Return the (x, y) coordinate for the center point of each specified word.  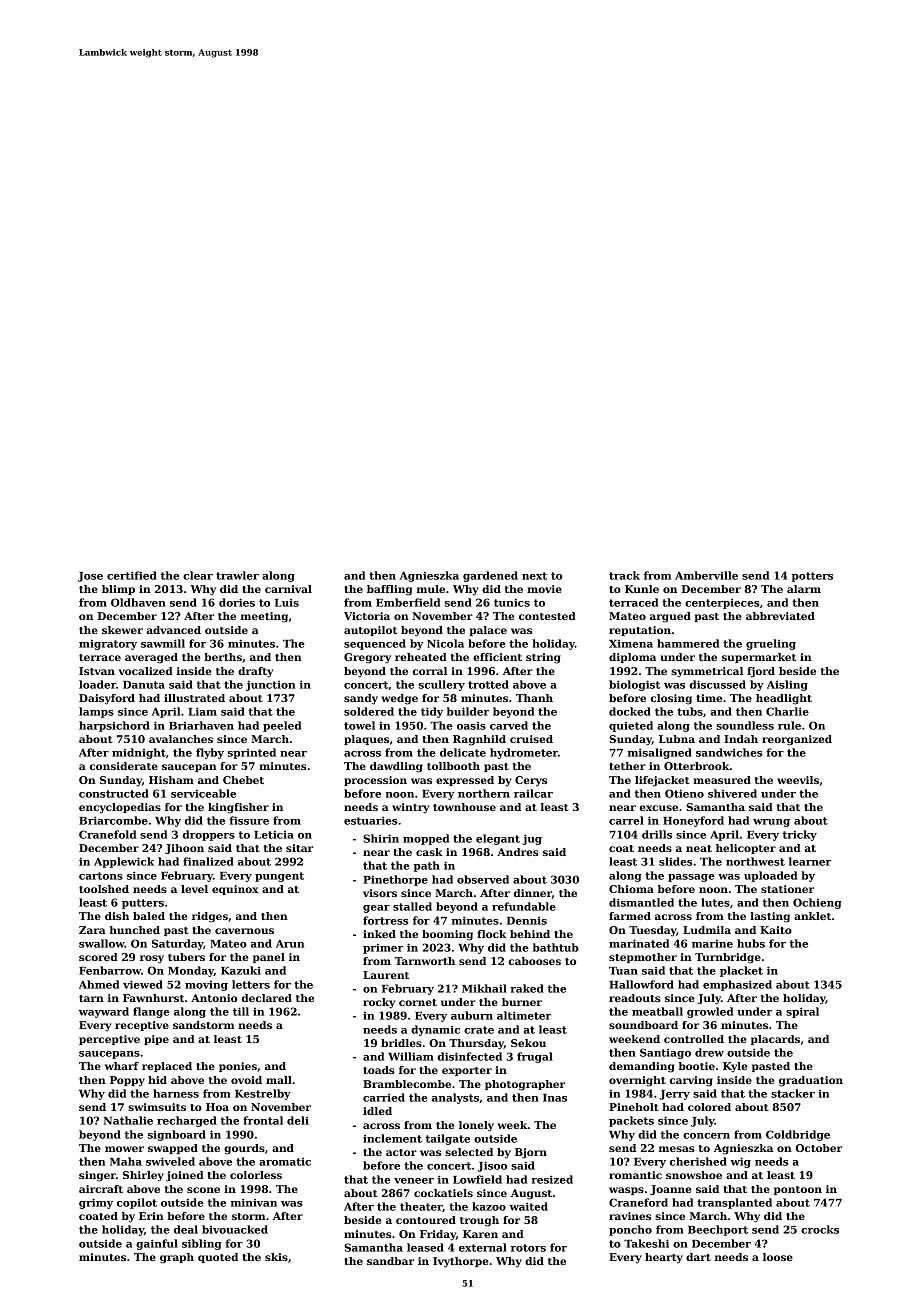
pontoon (798, 1190)
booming (447, 935)
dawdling (396, 767)
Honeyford (693, 821)
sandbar (390, 1261)
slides (675, 861)
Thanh (534, 698)
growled (710, 1012)
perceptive (109, 1040)
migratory (108, 645)
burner (522, 1002)
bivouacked (235, 1229)
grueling (771, 644)
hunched (135, 930)
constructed (114, 793)
